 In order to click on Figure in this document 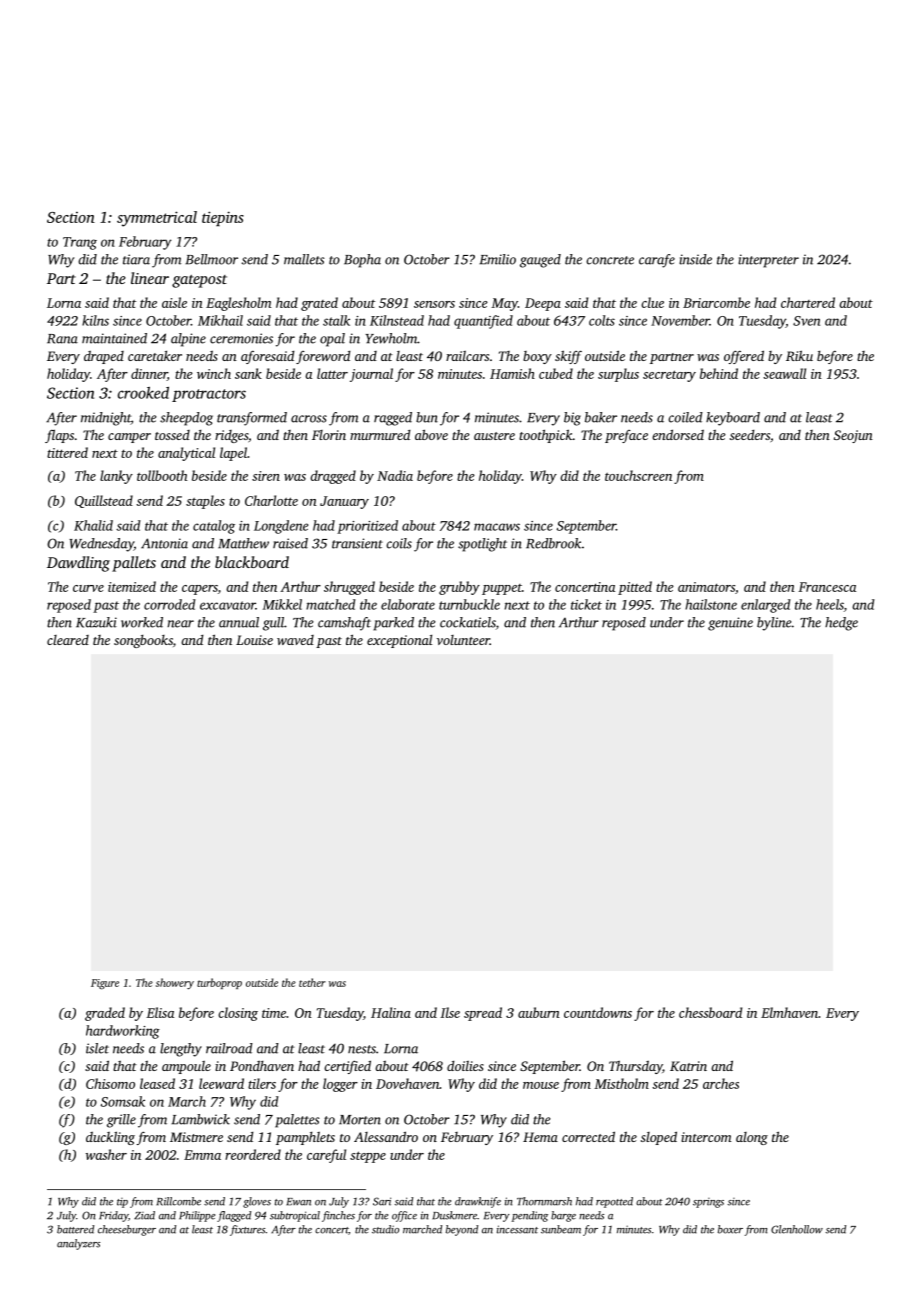, I will do `click(105, 984)`.
